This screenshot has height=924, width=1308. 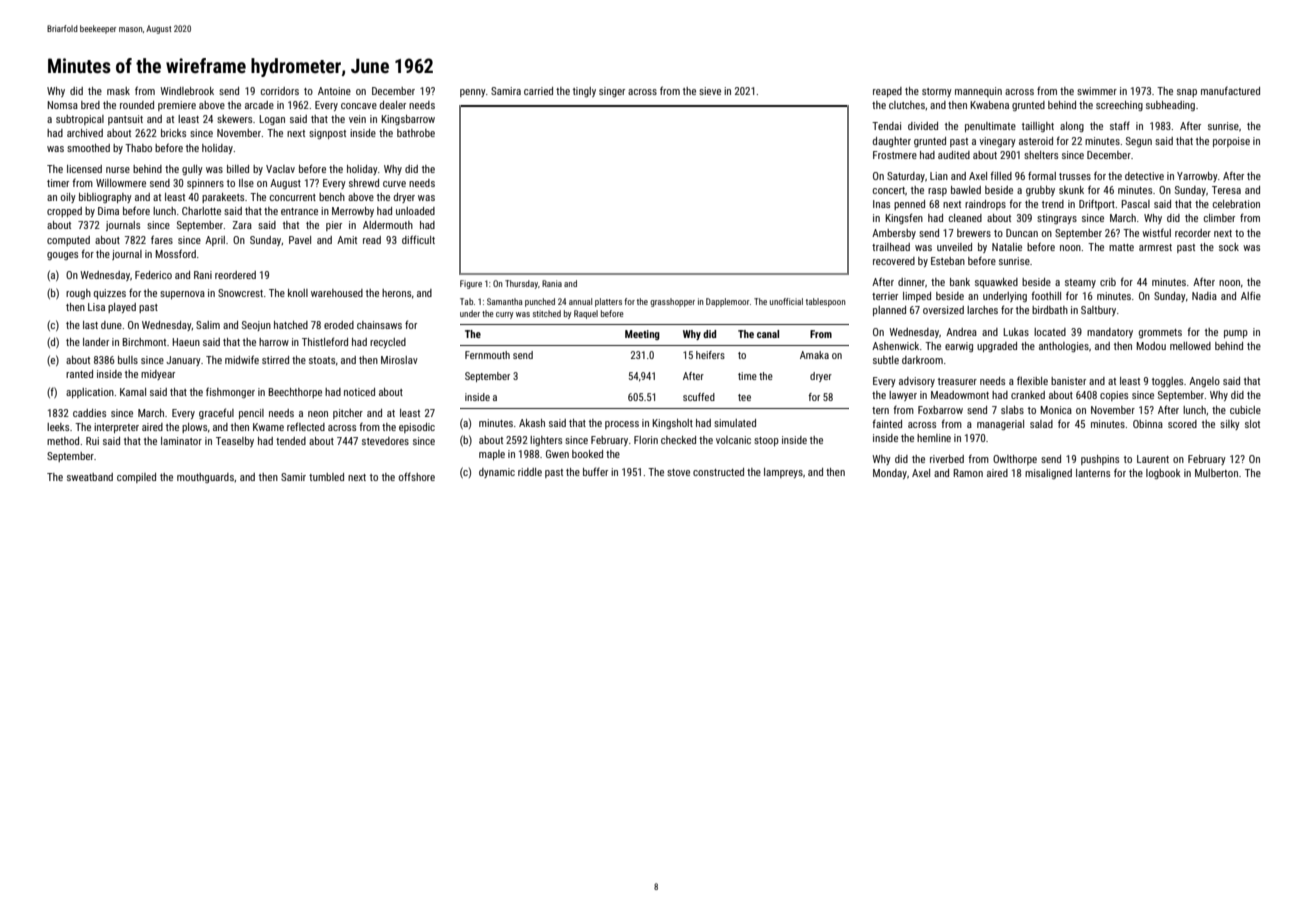 What do you see at coordinates (205, 184) in the screenshot?
I see `spinners` at bounding box center [205, 184].
